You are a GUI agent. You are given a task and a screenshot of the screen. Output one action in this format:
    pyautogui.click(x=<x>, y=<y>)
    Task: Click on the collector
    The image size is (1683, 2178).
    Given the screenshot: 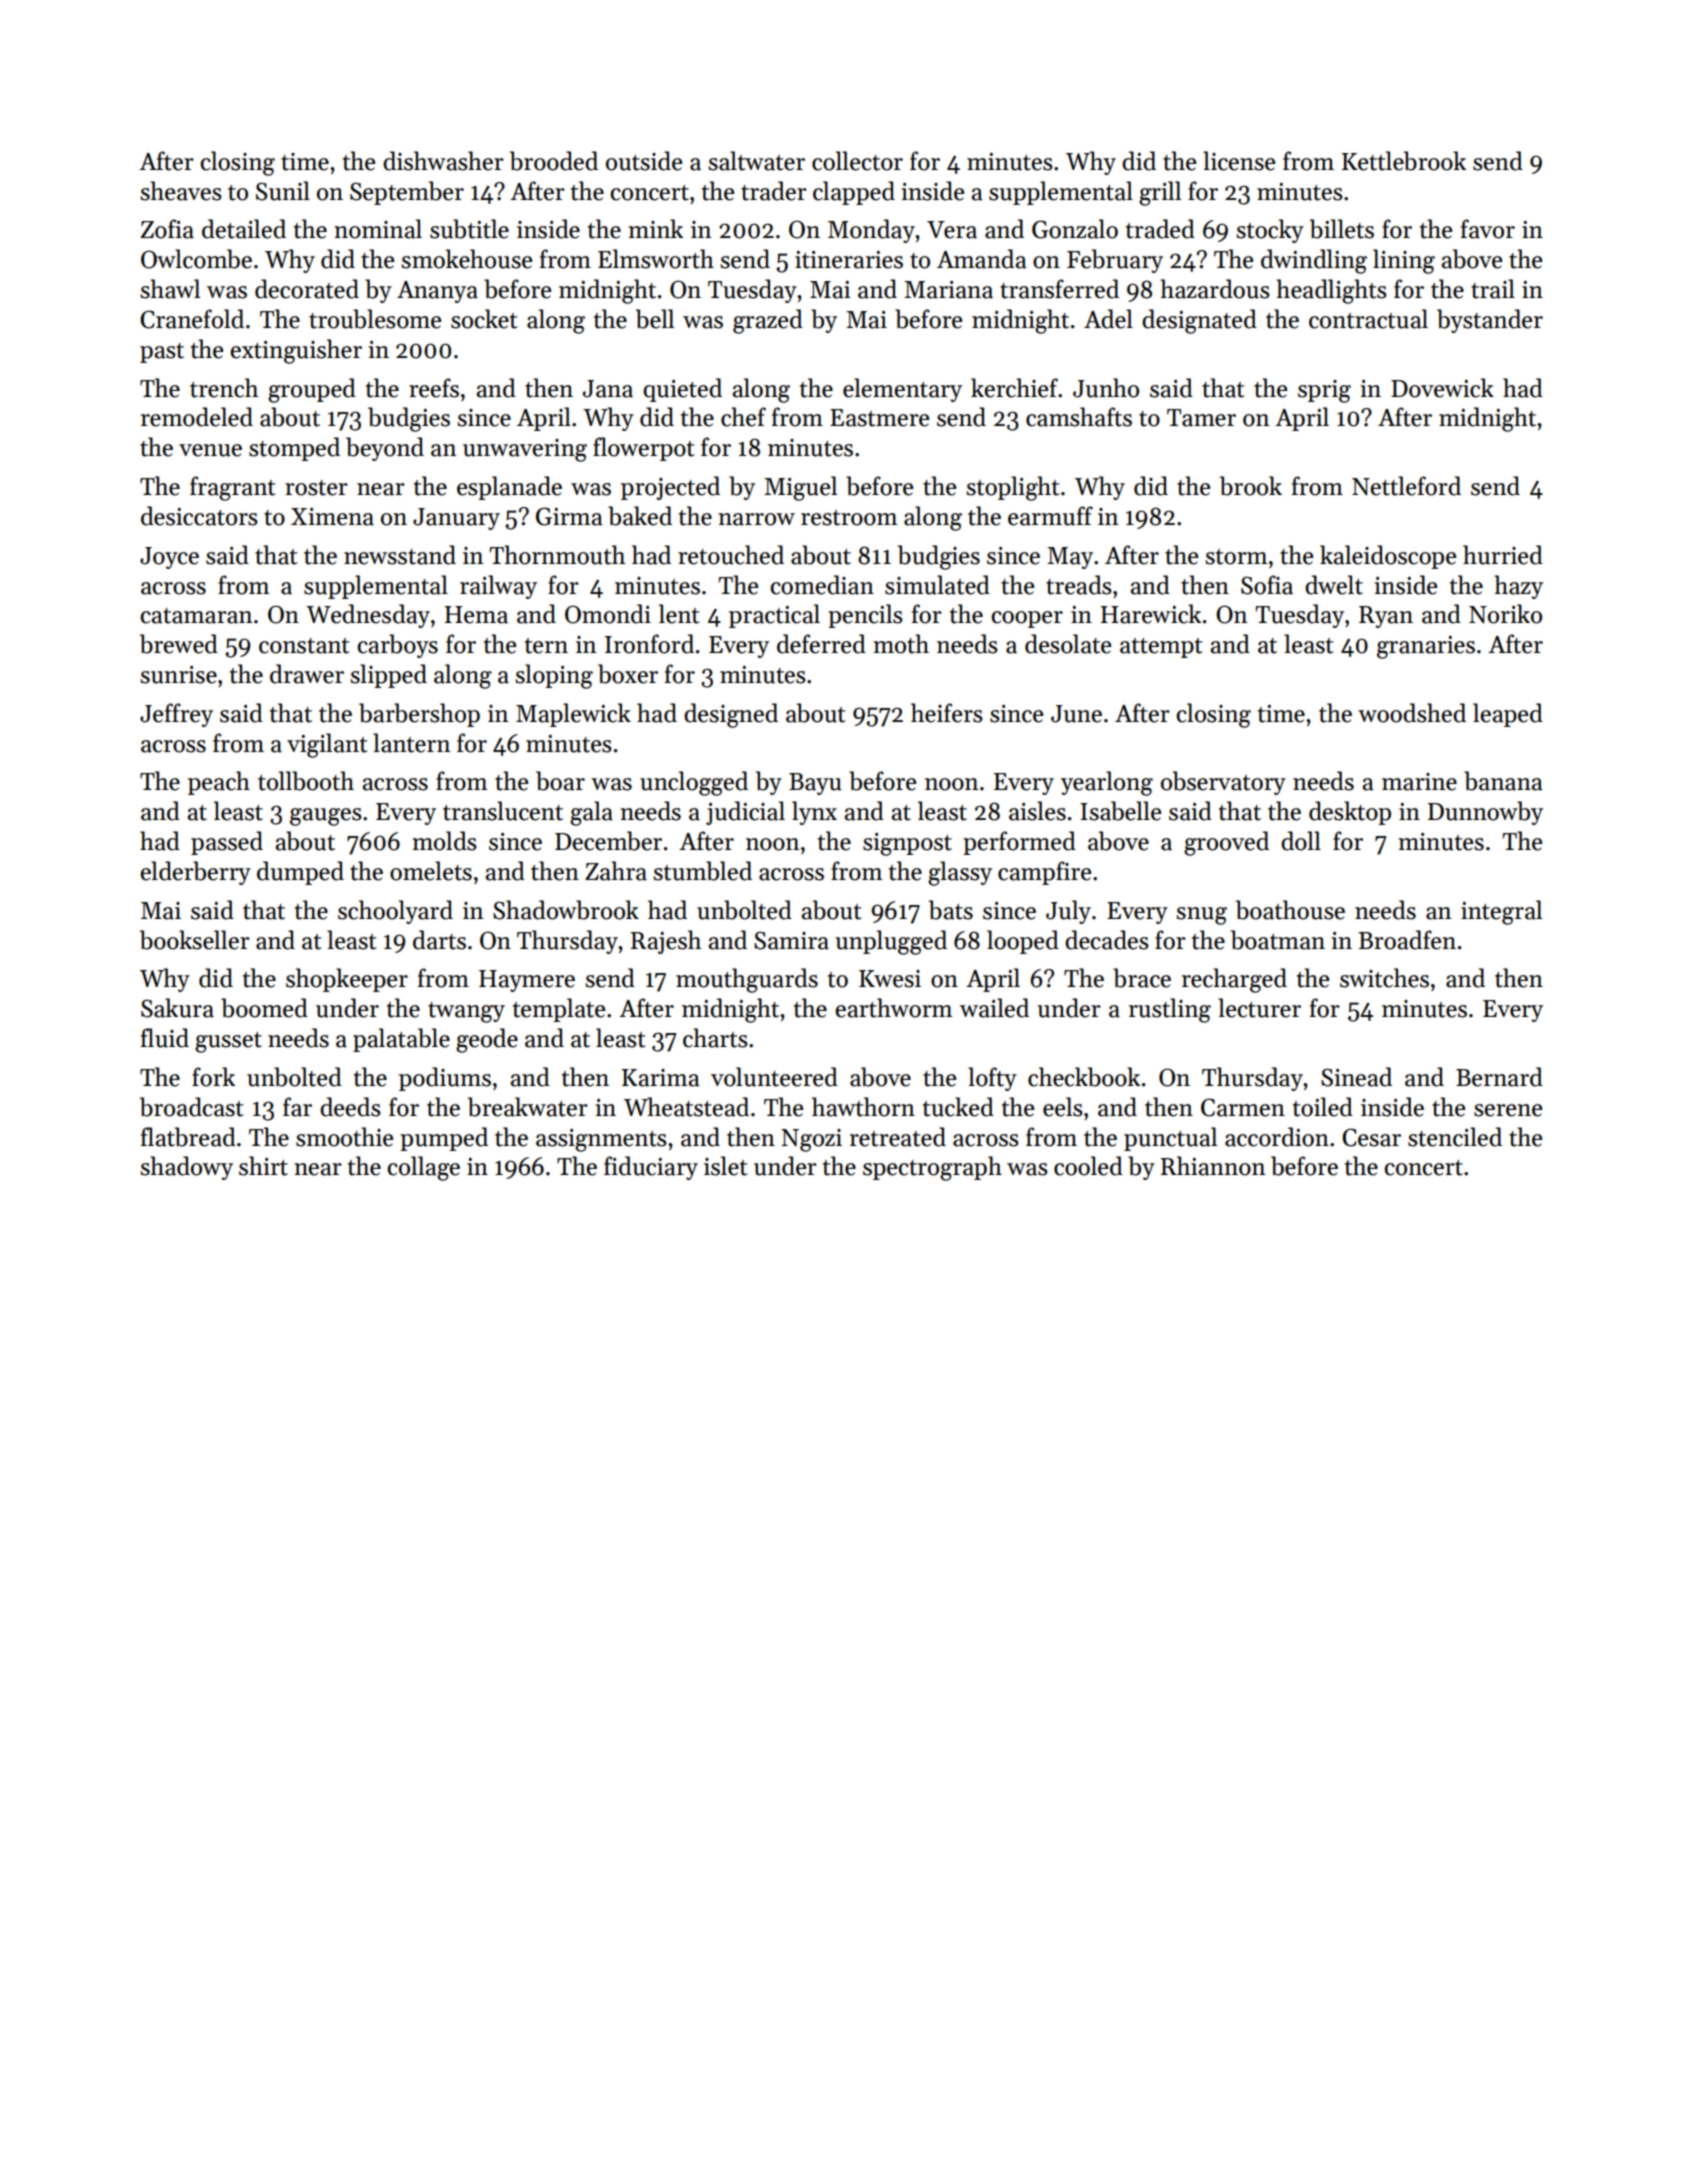 What is the action you would take?
    pyautogui.click(x=857, y=161)
